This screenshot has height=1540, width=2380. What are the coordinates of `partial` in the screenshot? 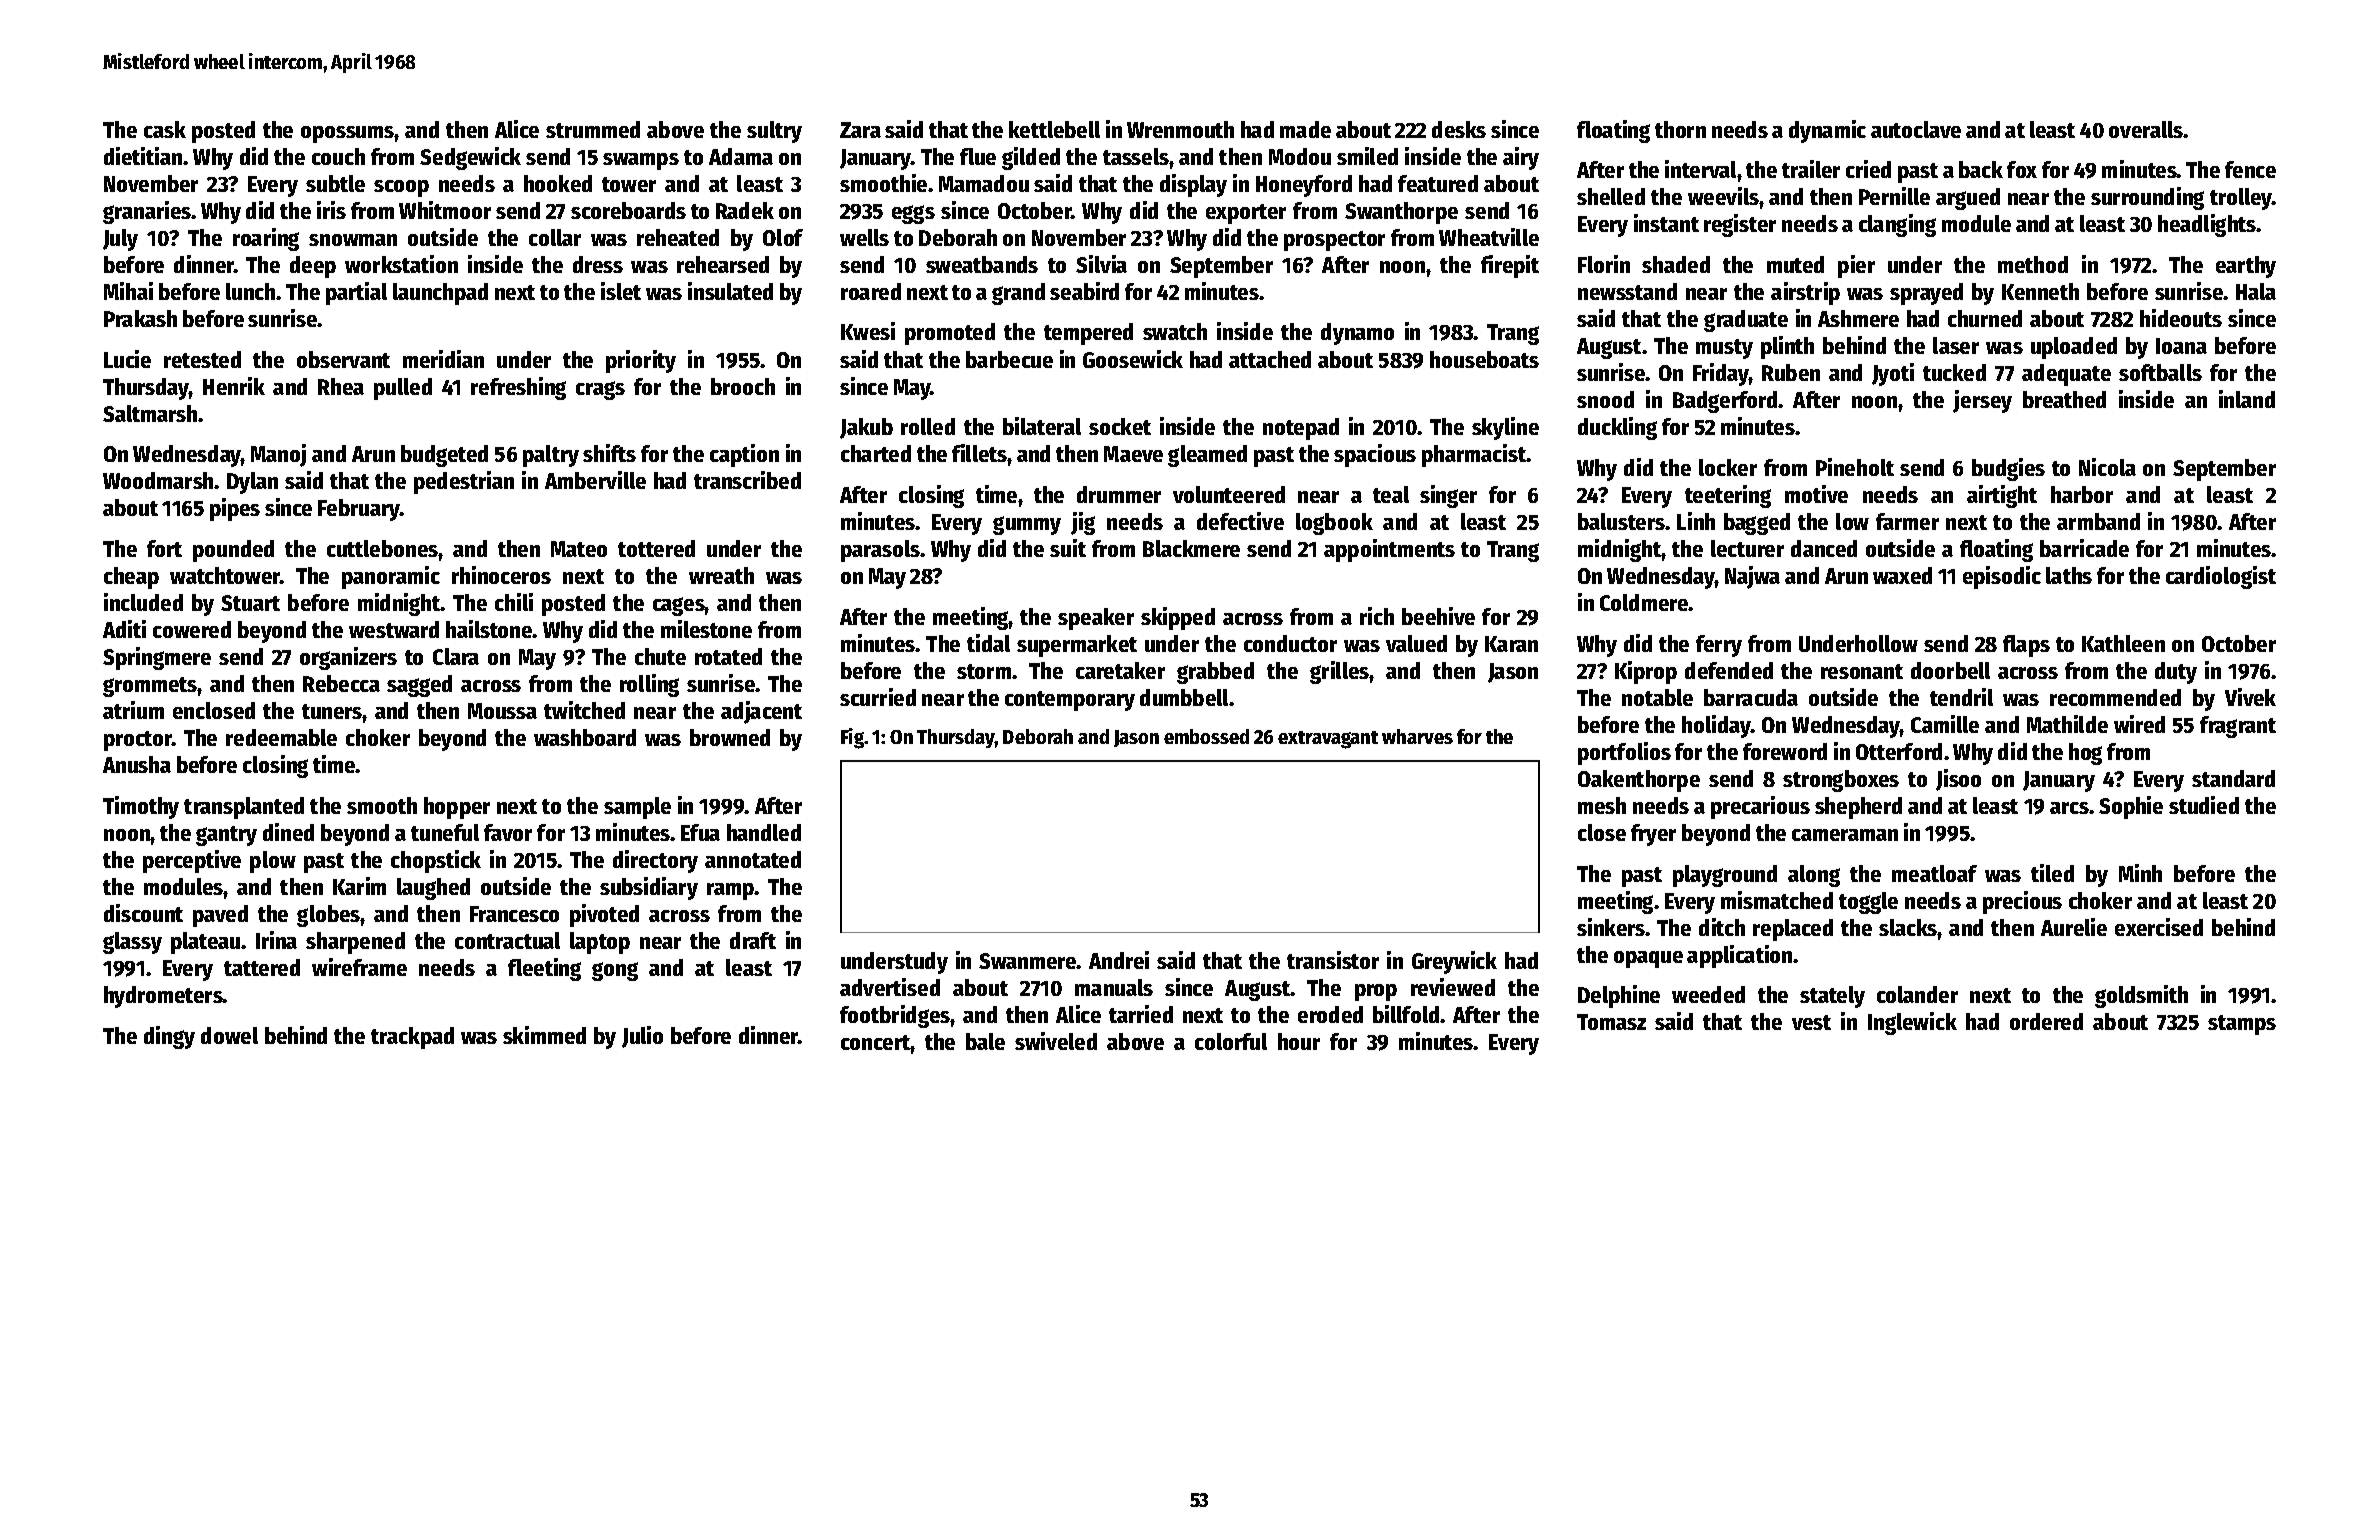 It's located at (356, 293).
